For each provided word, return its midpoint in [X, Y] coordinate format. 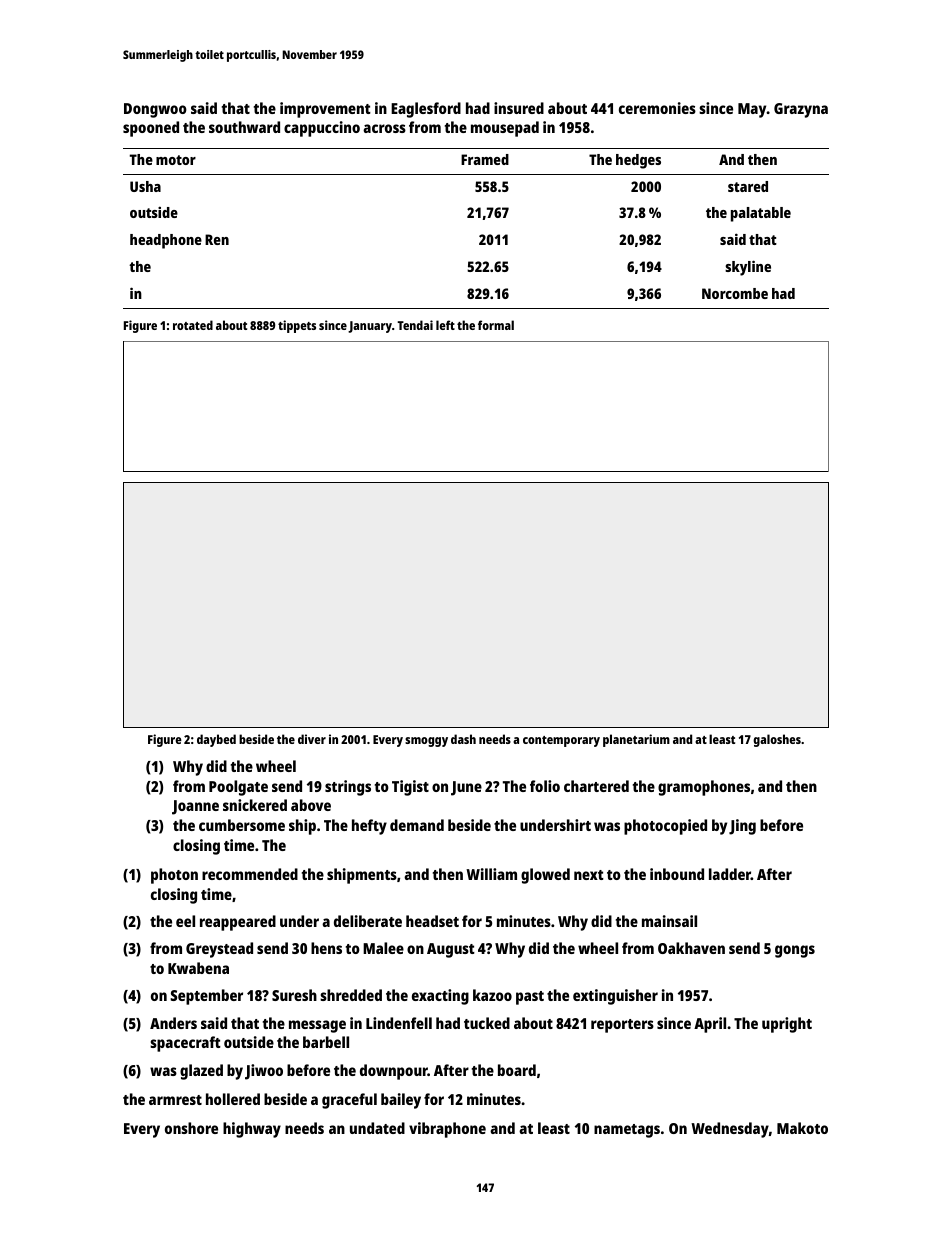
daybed [216, 740]
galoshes [777, 740]
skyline [748, 268]
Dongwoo [155, 110]
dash [463, 739]
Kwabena [198, 968]
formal [496, 325]
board [517, 1070]
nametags [627, 1131]
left [445, 325]
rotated [193, 325]
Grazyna [801, 110]
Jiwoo [264, 1072]
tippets [297, 326]
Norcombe [735, 293]
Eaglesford [426, 110]
